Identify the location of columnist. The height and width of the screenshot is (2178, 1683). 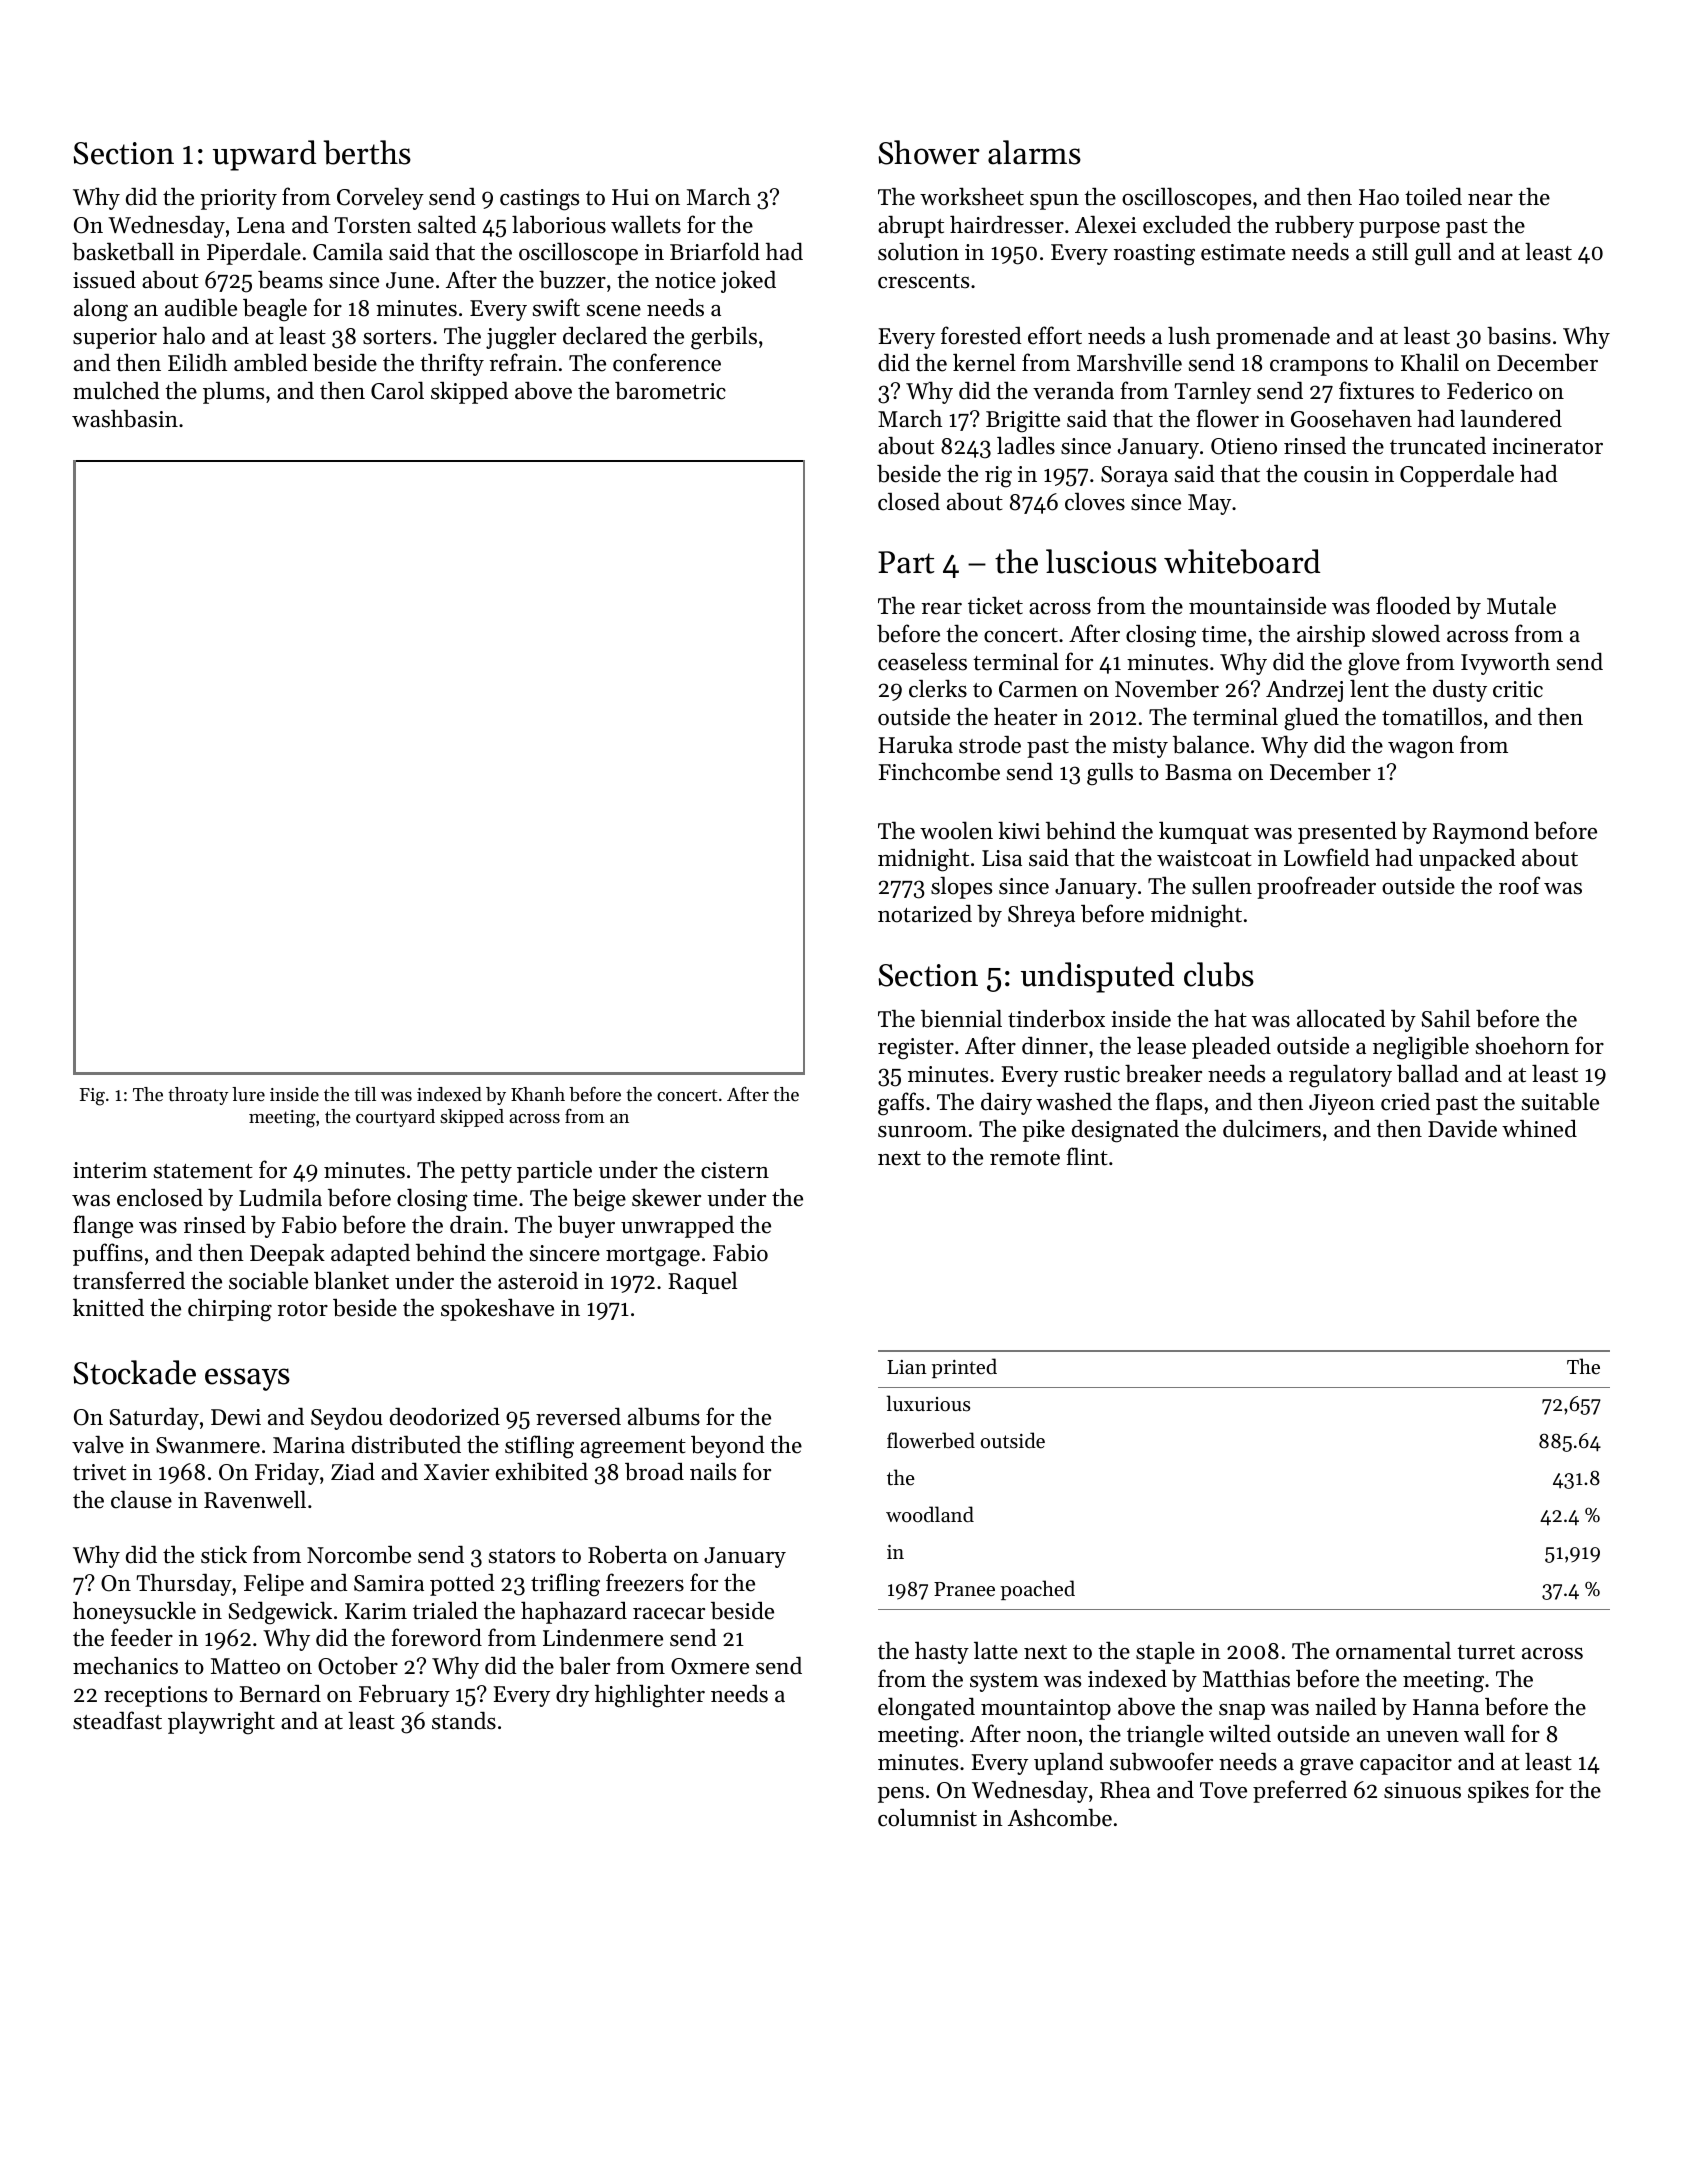
(927, 1818).
